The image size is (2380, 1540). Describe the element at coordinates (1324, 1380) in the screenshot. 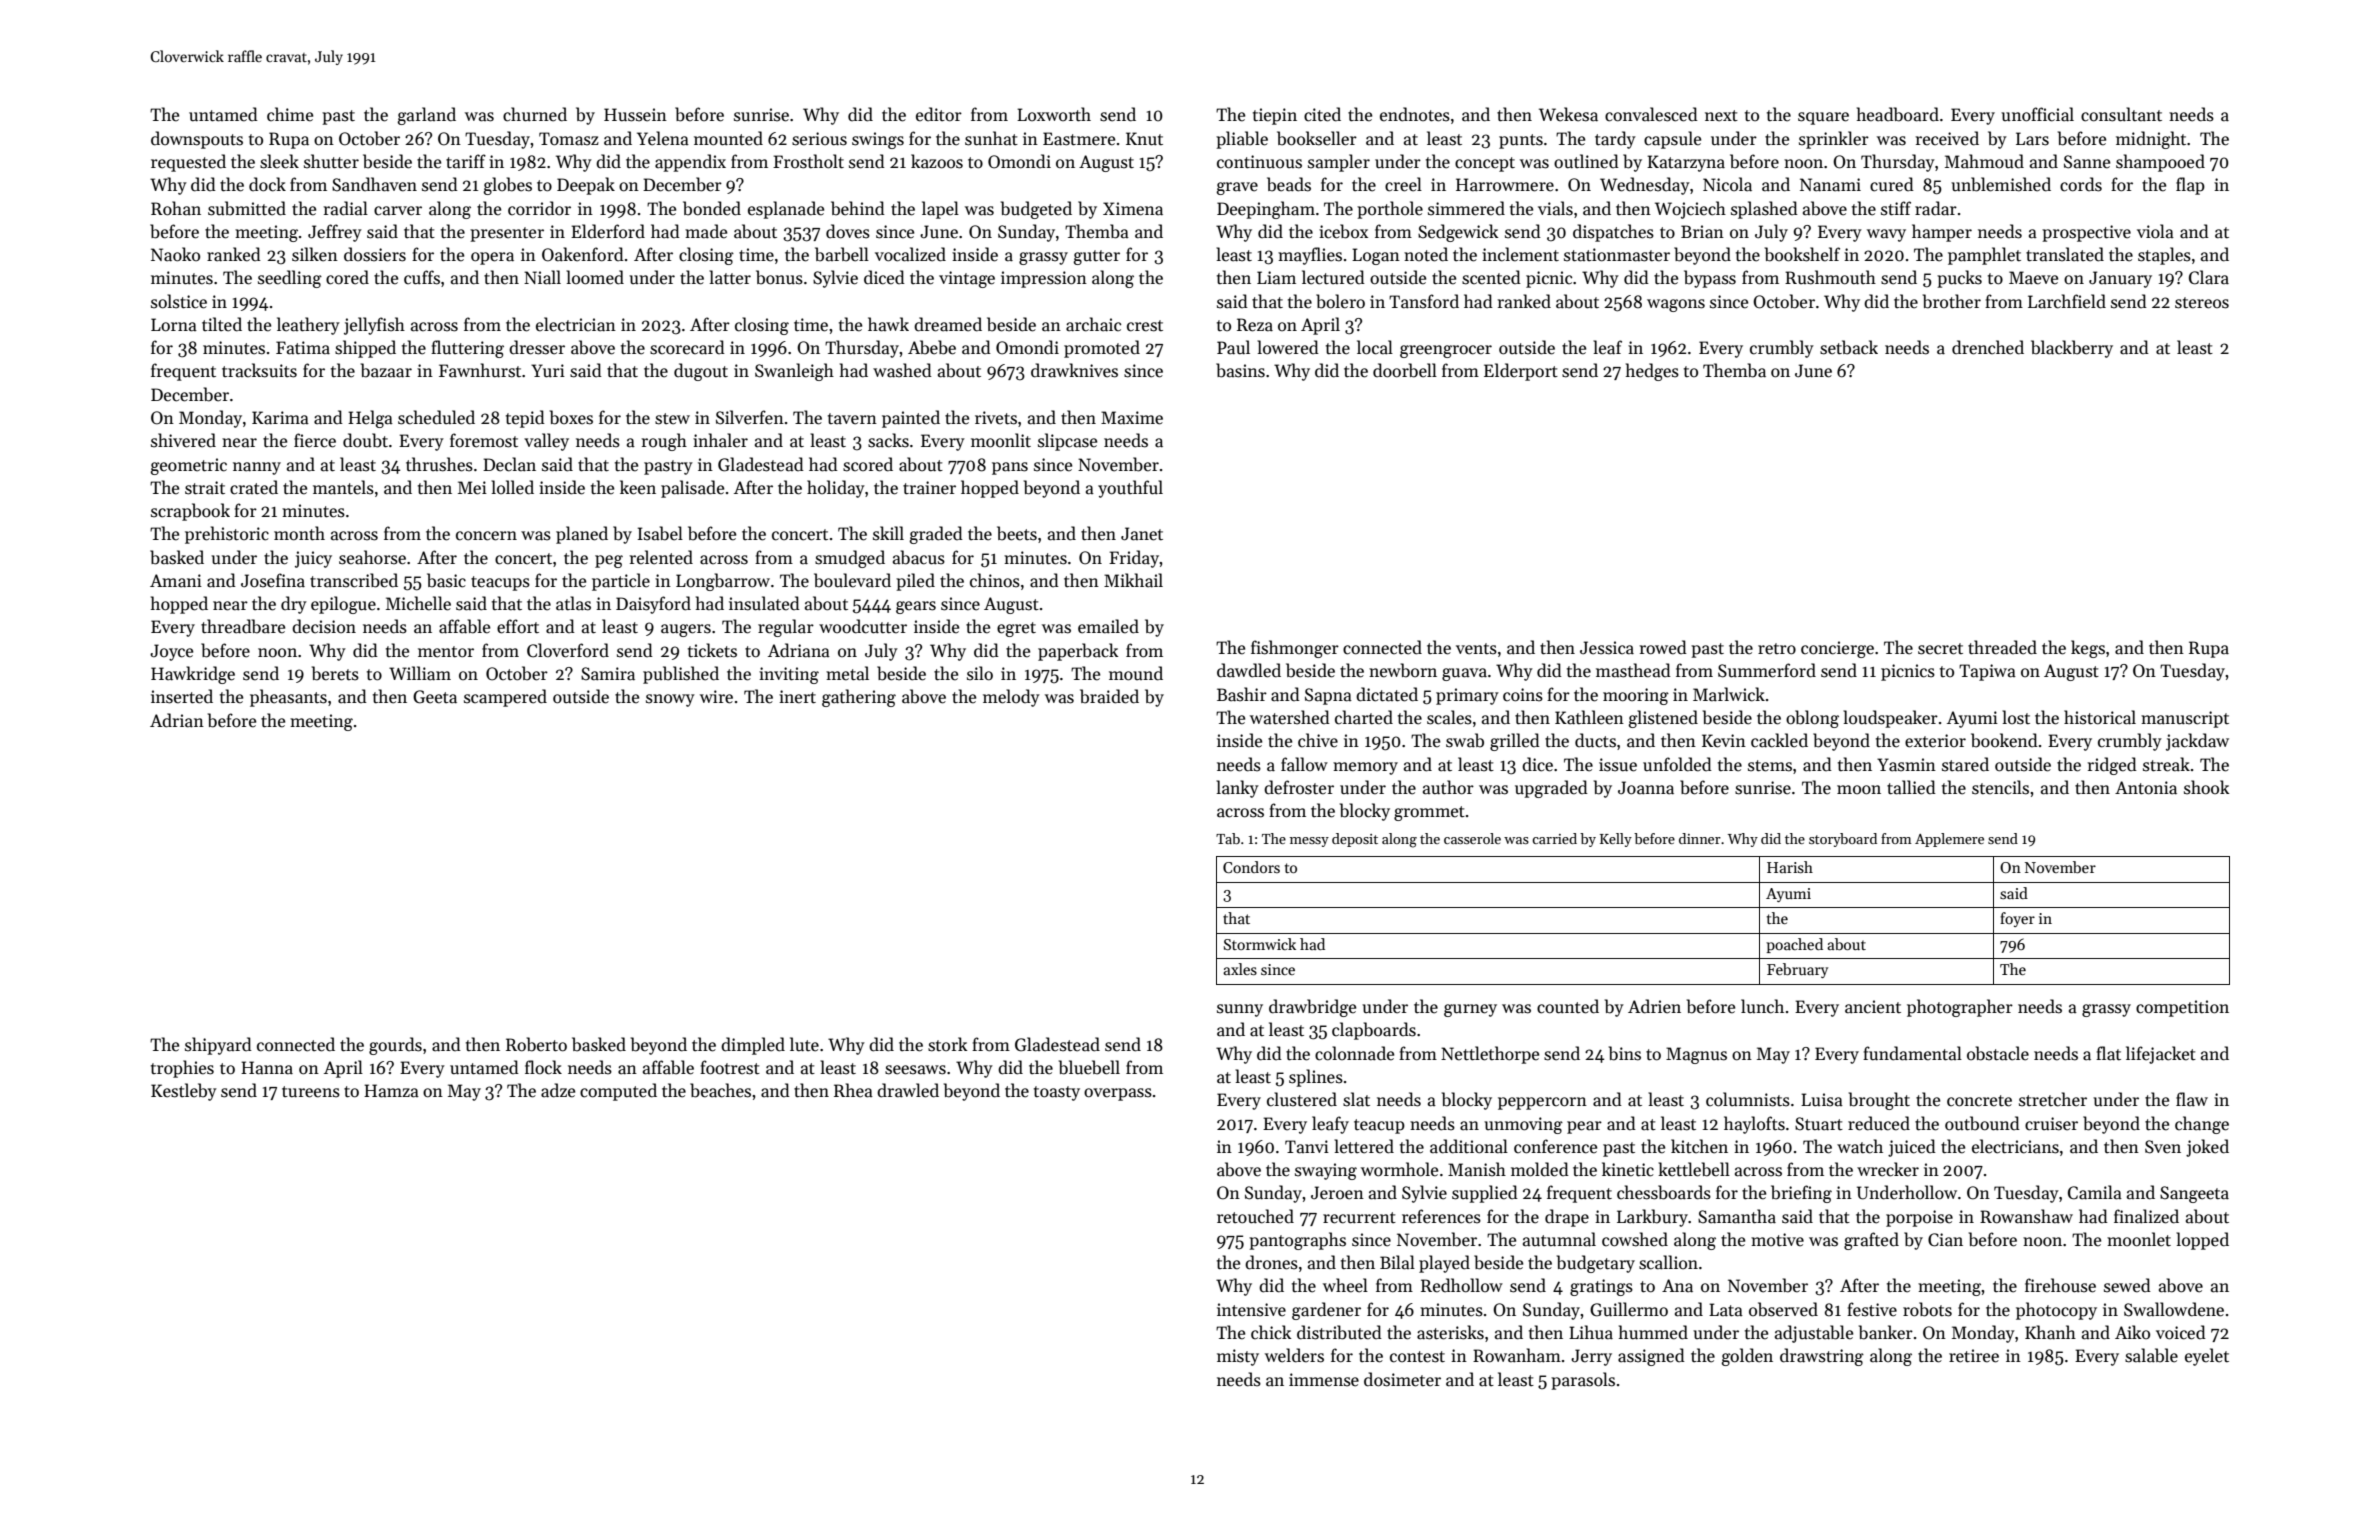

I see `immense` at that location.
